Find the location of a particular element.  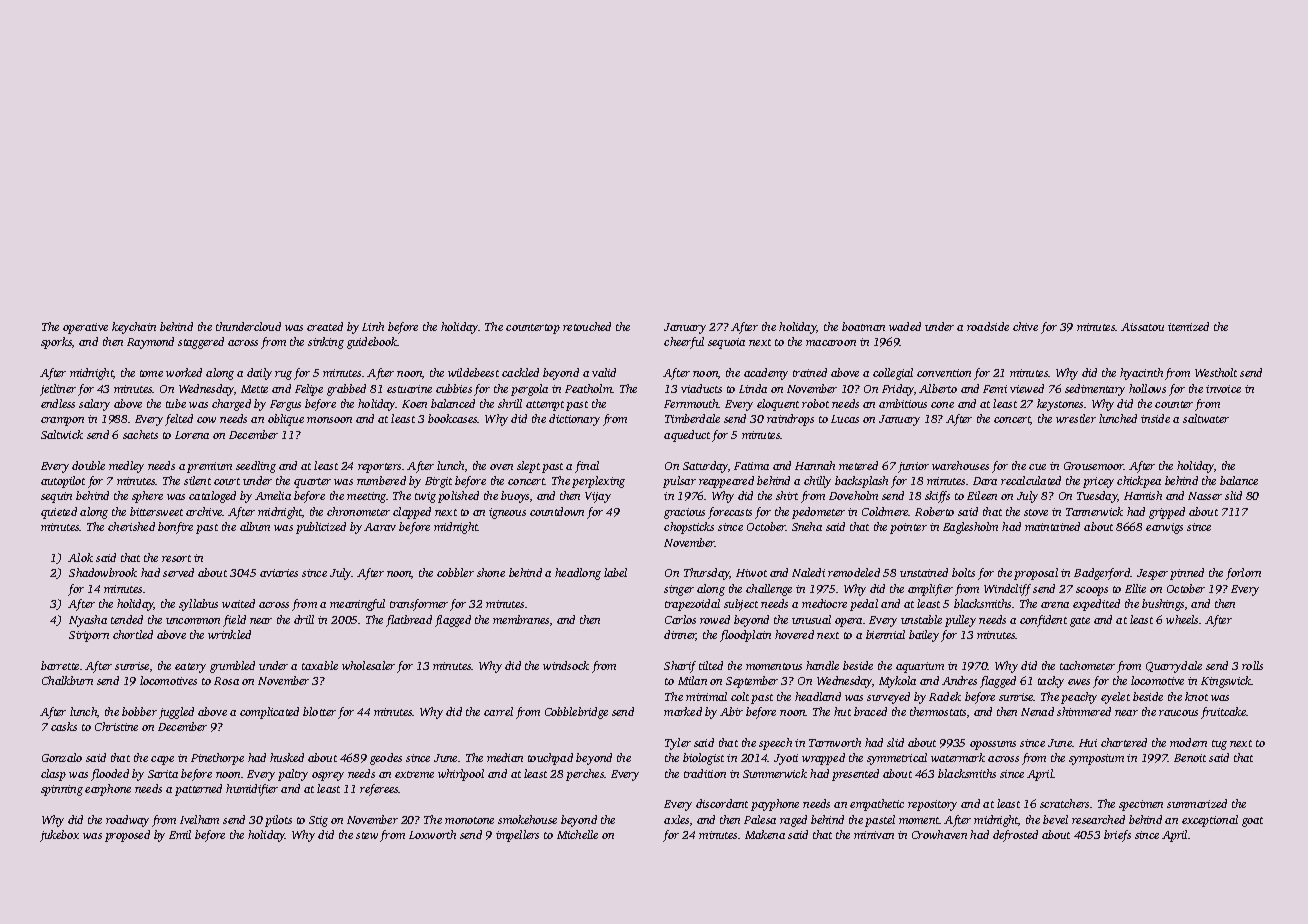

syllabus is located at coordinates (198, 605).
